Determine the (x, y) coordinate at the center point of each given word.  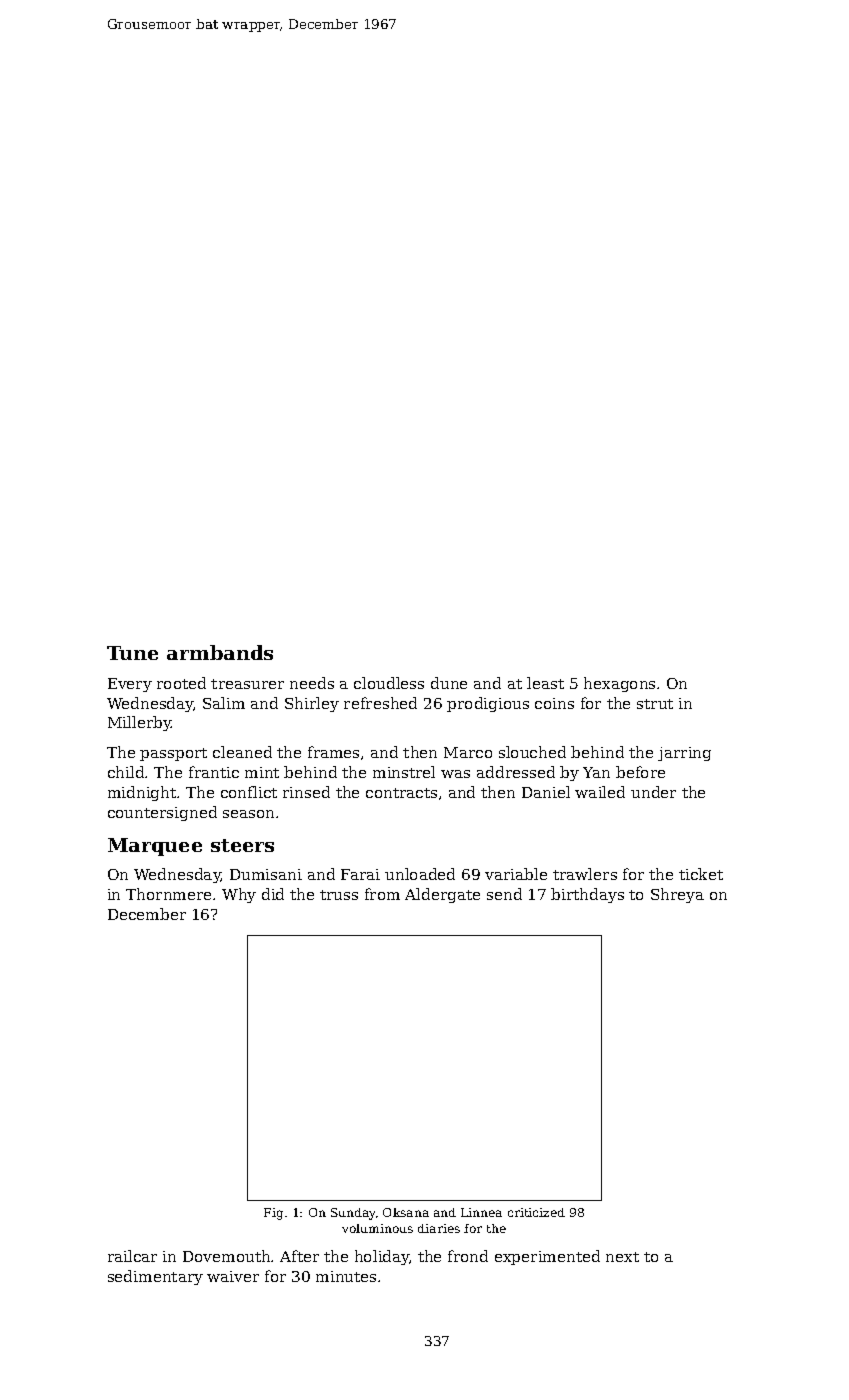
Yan (596, 772)
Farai (360, 874)
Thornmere (168, 894)
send (504, 894)
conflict (249, 792)
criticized (536, 1212)
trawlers (585, 874)
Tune (132, 653)
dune (449, 683)
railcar (132, 1256)
